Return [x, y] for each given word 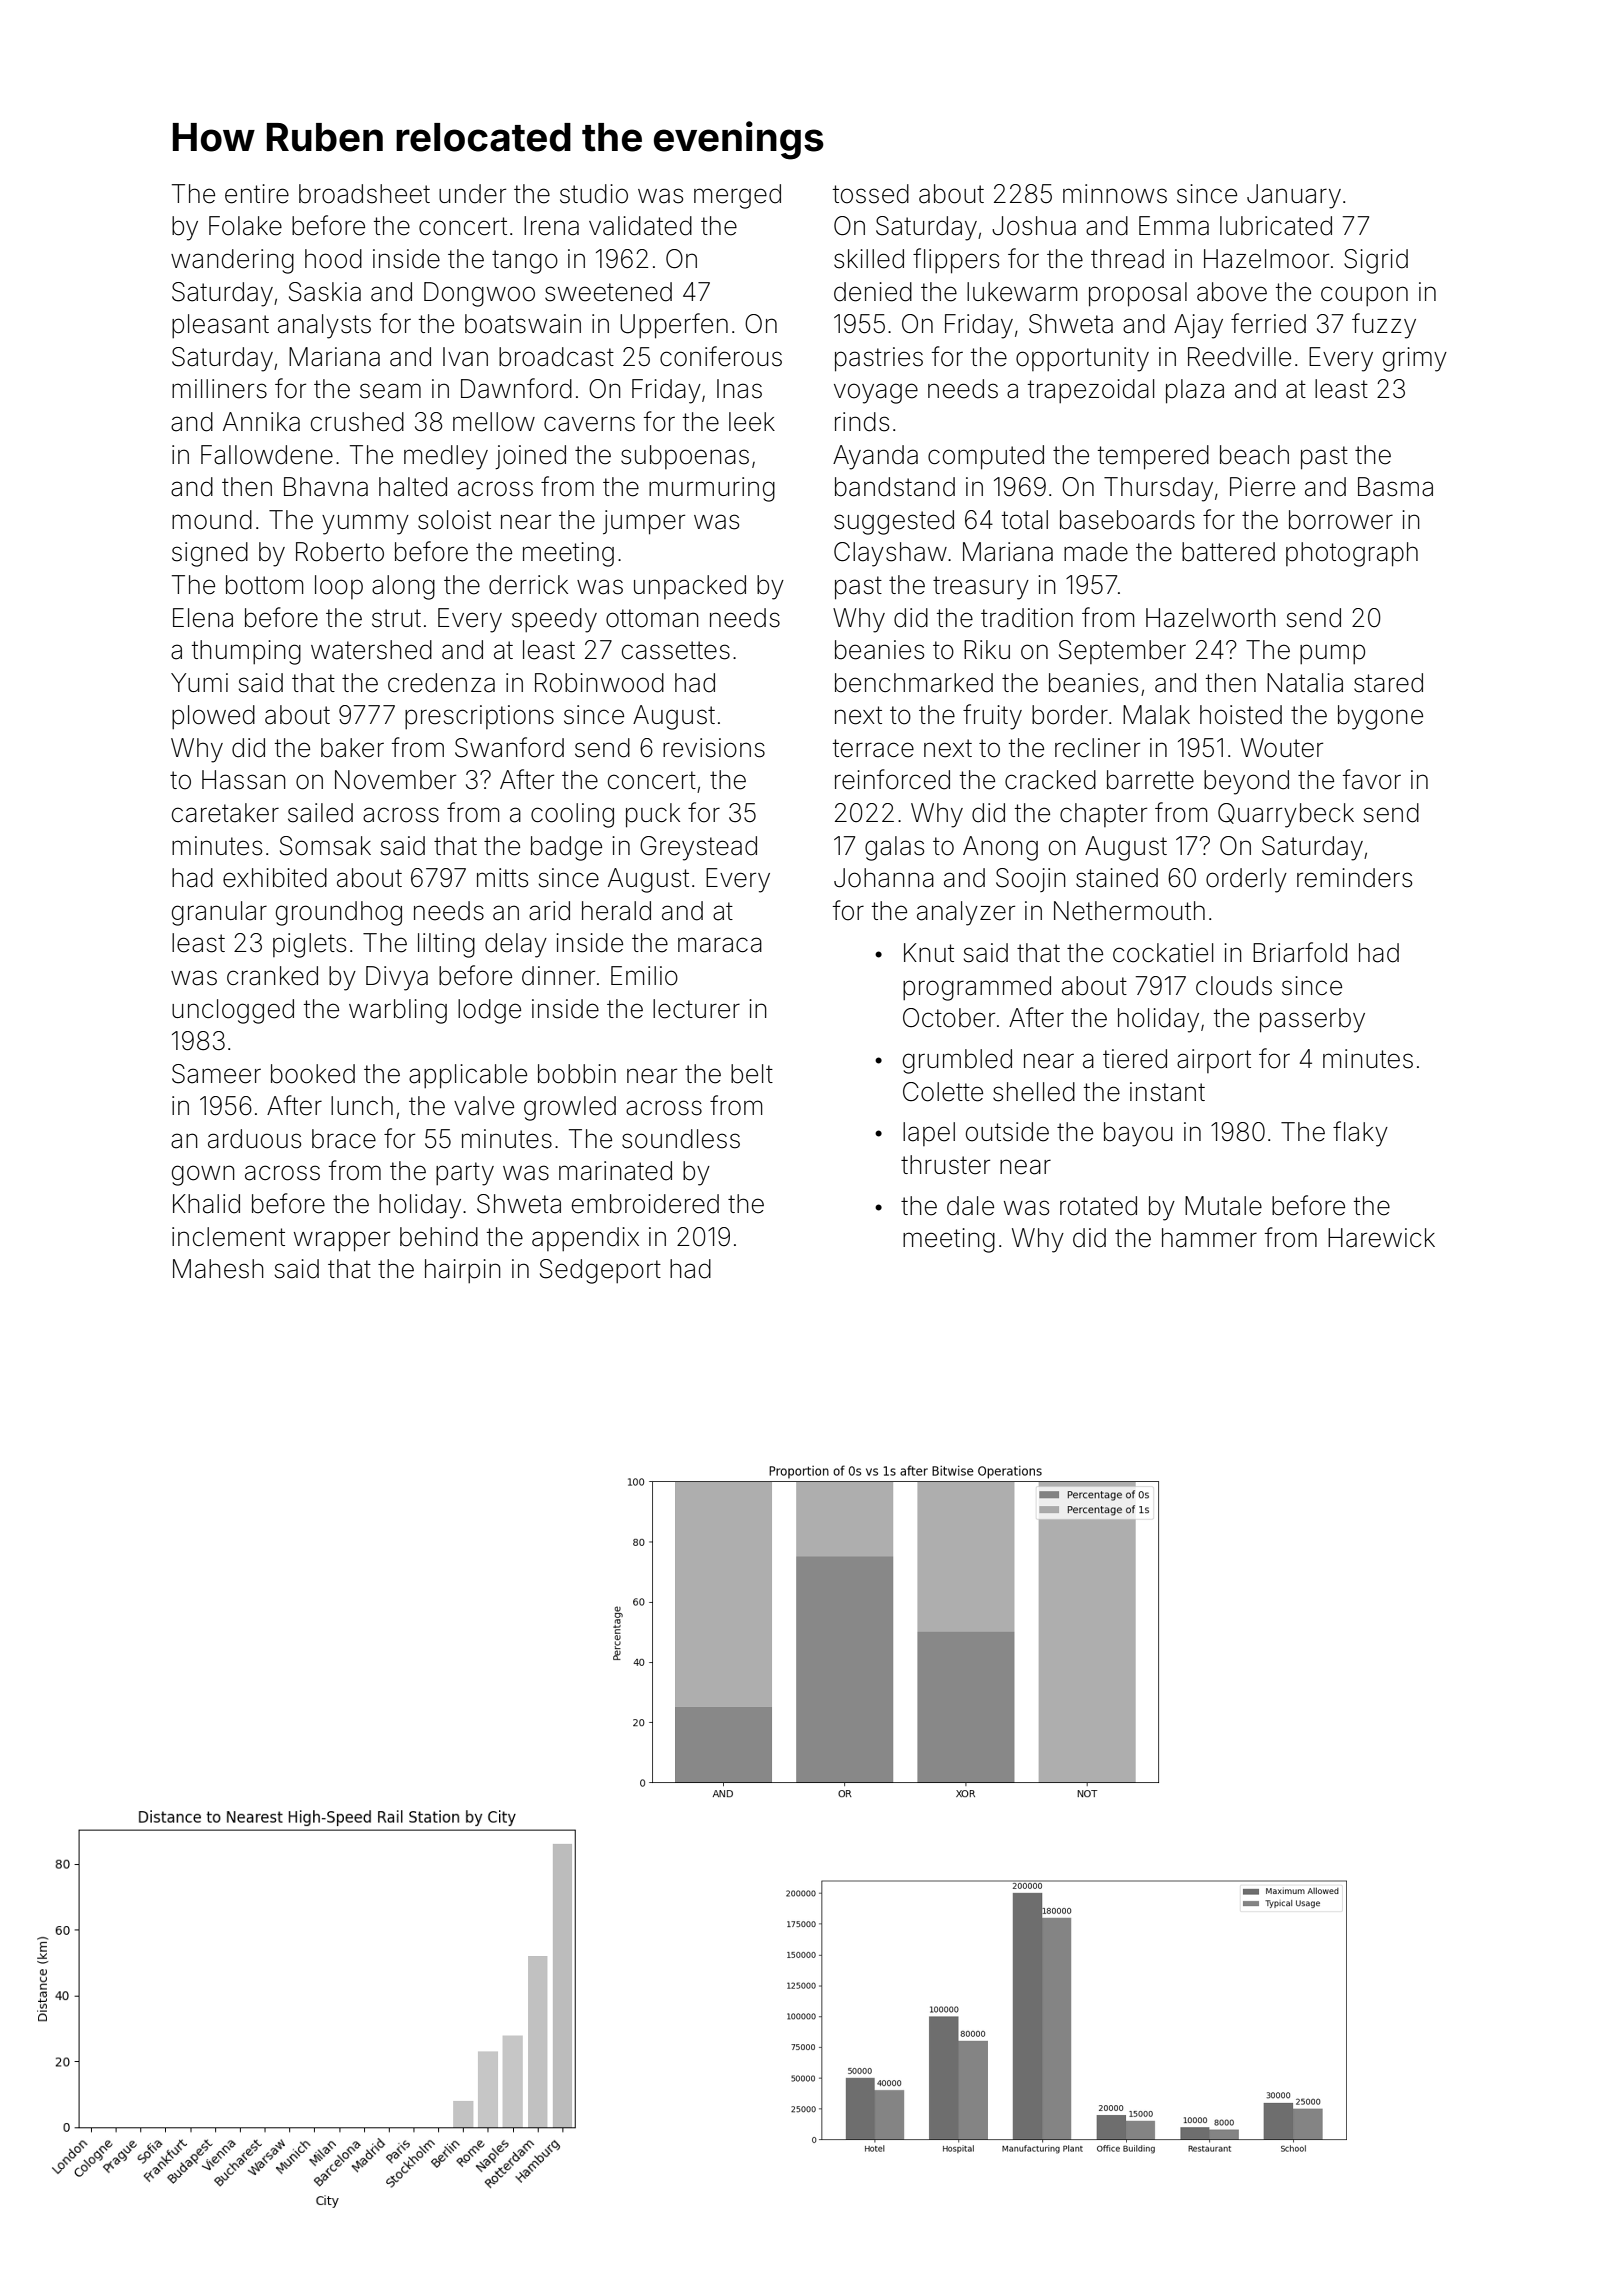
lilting [446, 945]
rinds [862, 422]
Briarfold [1300, 952]
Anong [1000, 848]
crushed [357, 422]
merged [737, 196]
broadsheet [364, 194]
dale [970, 1206]
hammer [1209, 1238]
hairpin [463, 1271]
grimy [1415, 359]
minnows [1115, 194]
